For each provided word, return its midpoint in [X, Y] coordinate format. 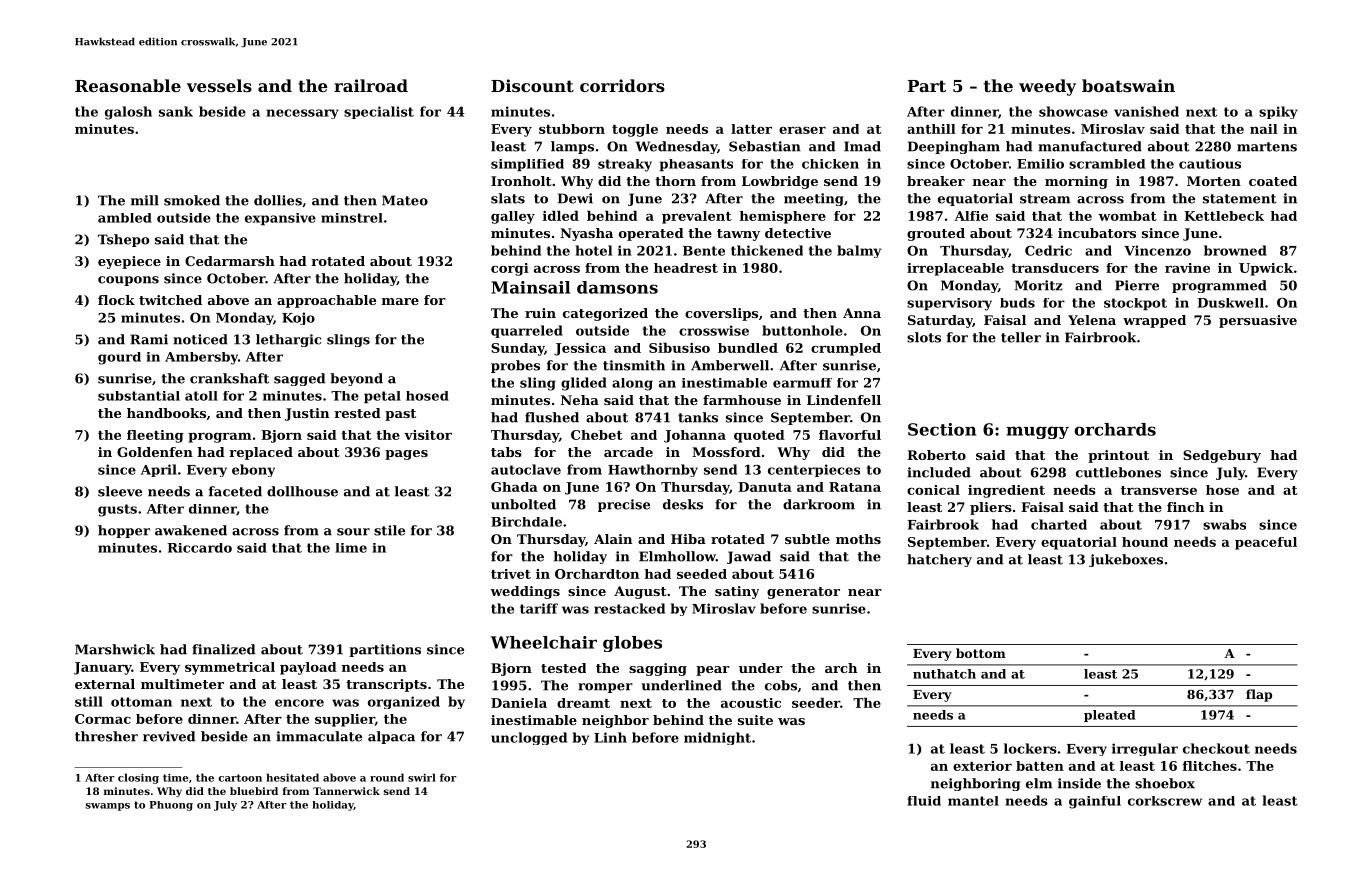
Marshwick [115, 649]
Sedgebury [1222, 456]
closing [138, 778]
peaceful [1266, 543]
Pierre [1137, 285]
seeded [702, 574]
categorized [605, 314]
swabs [1224, 524]
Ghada [514, 487]
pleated [1109, 716]
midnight [717, 738]
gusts [117, 510]
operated [651, 234]
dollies [278, 200]
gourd [119, 358]
